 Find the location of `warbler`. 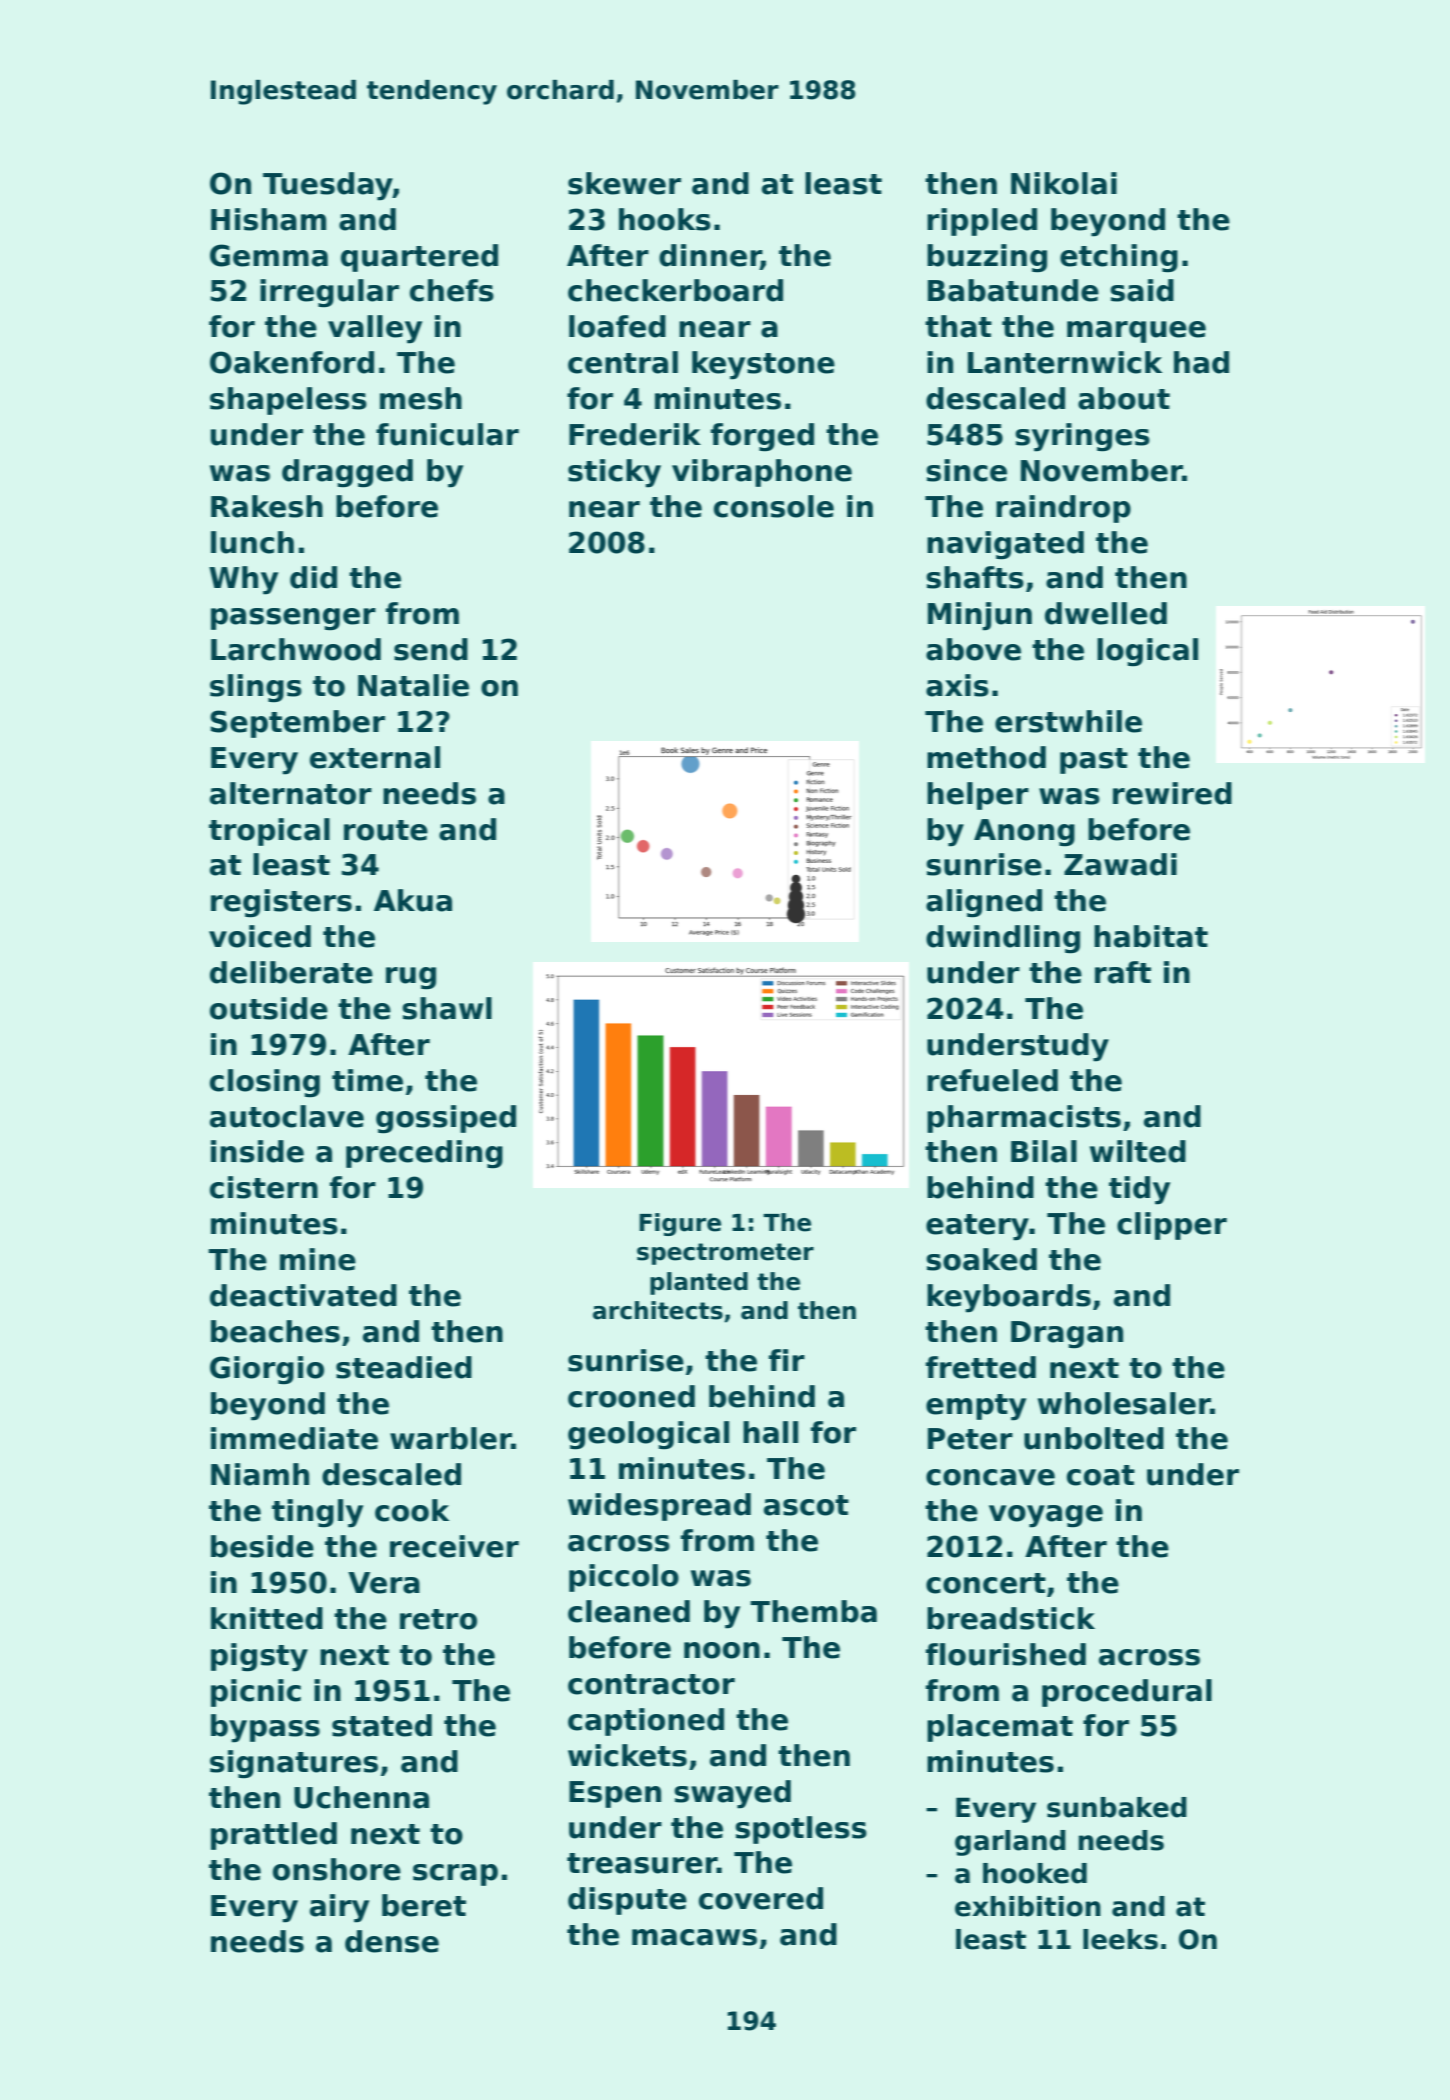

warbler is located at coordinates (451, 1438).
